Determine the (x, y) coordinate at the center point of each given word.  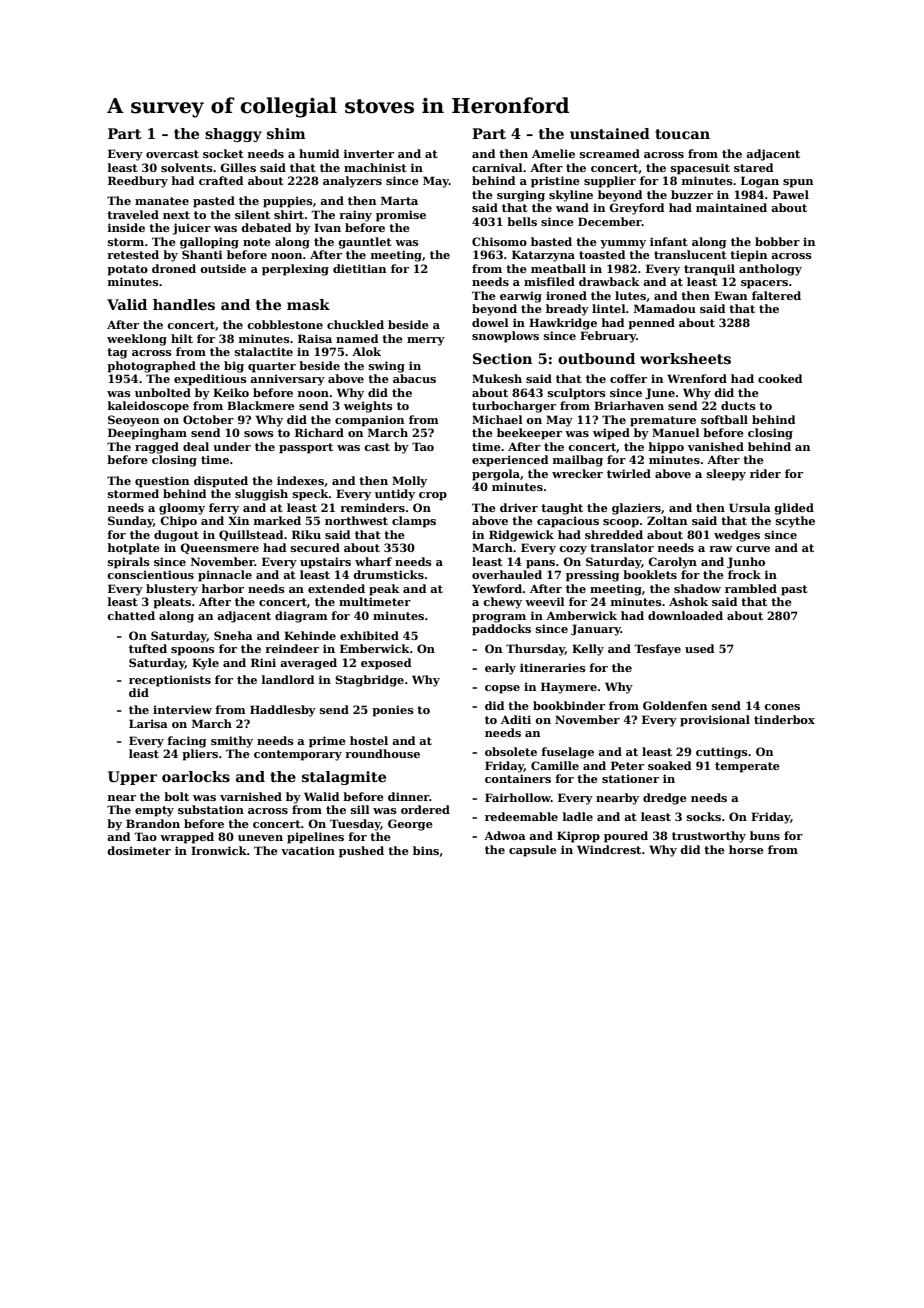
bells (522, 221)
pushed (361, 852)
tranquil (709, 270)
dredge (665, 799)
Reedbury (138, 182)
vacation (308, 850)
